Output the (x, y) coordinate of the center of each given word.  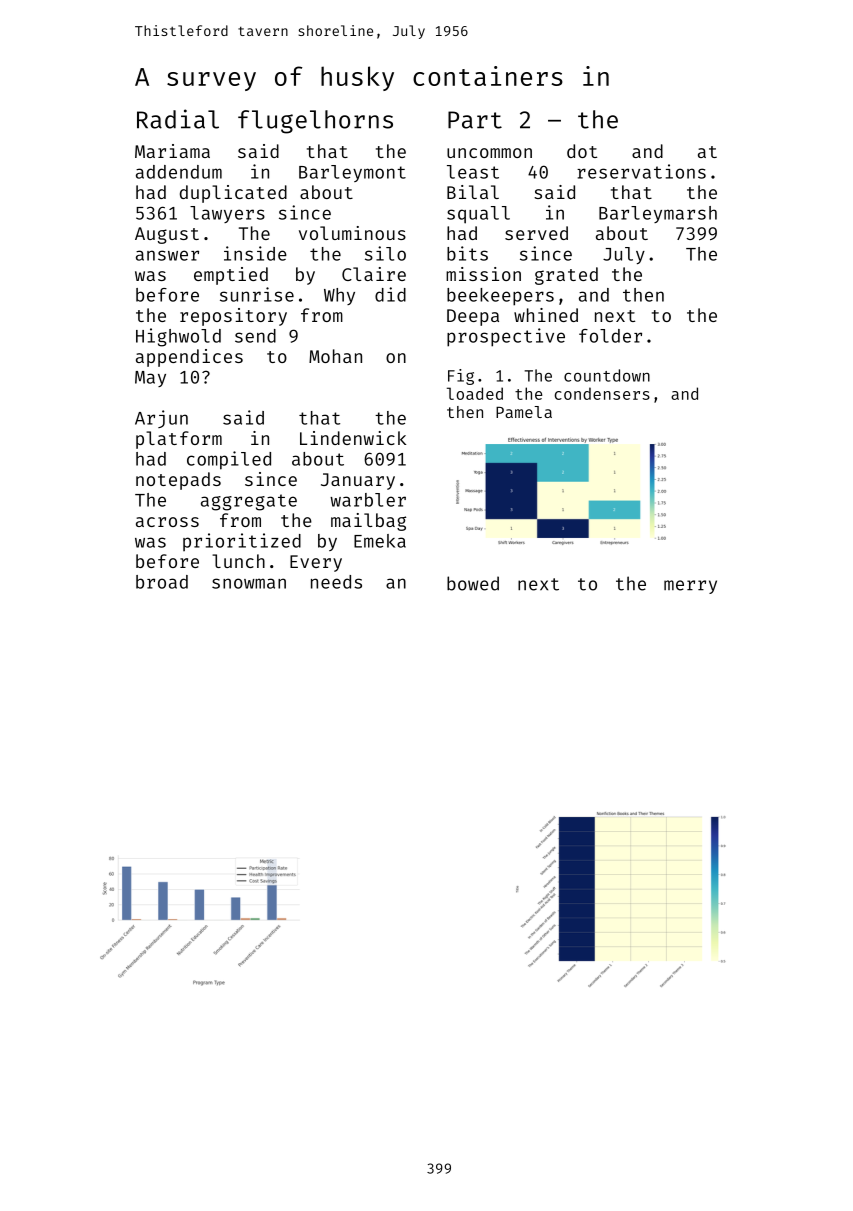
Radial (178, 119)
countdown (607, 375)
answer (167, 255)
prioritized (242, 542)
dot (582, 151)
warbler (368, 500)
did (390, 294)
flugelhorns (315, 122)
